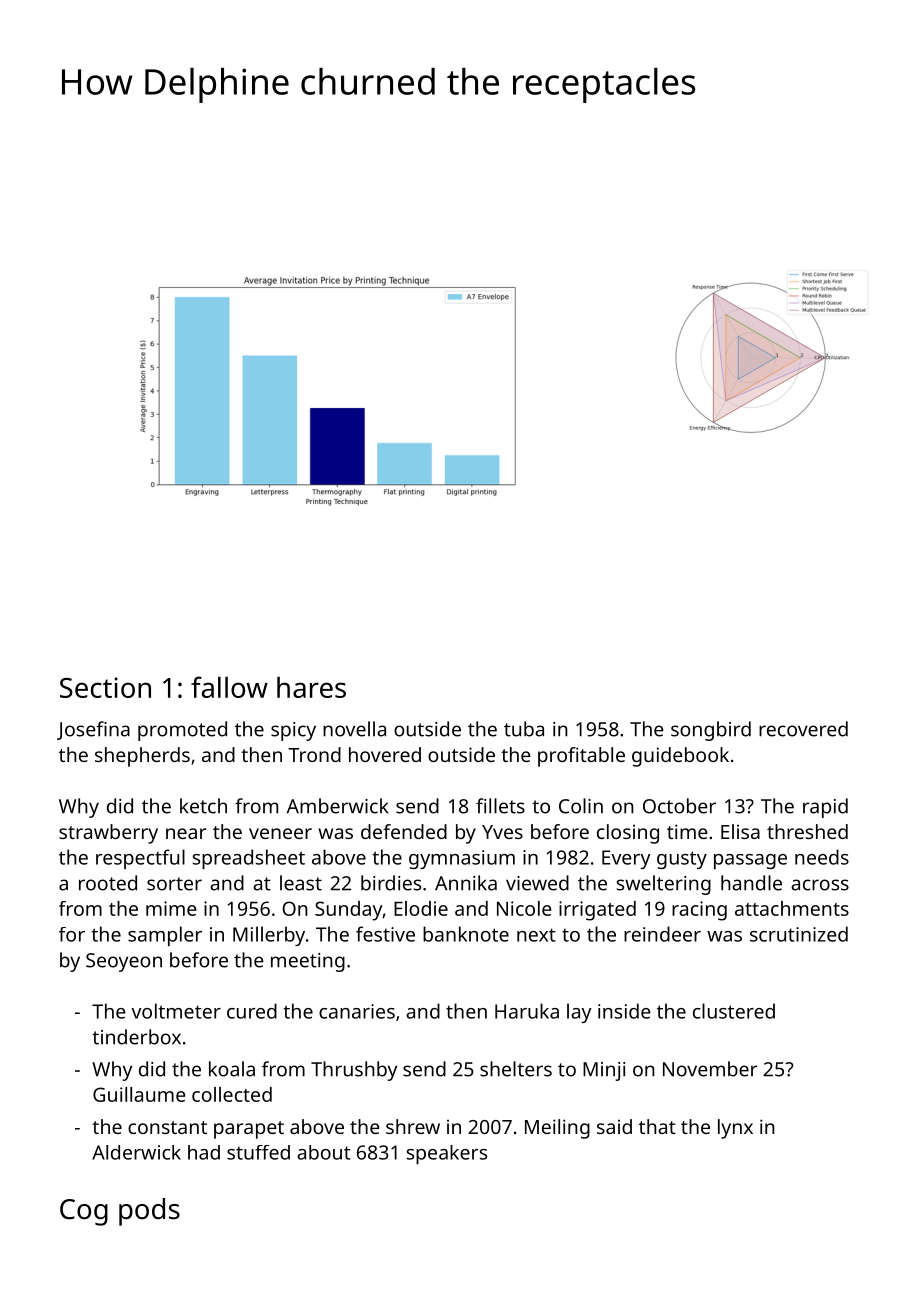 Image resolution: width=908 pixels, height=1316 pixels. I want to click on said, so click(614, 1126).
